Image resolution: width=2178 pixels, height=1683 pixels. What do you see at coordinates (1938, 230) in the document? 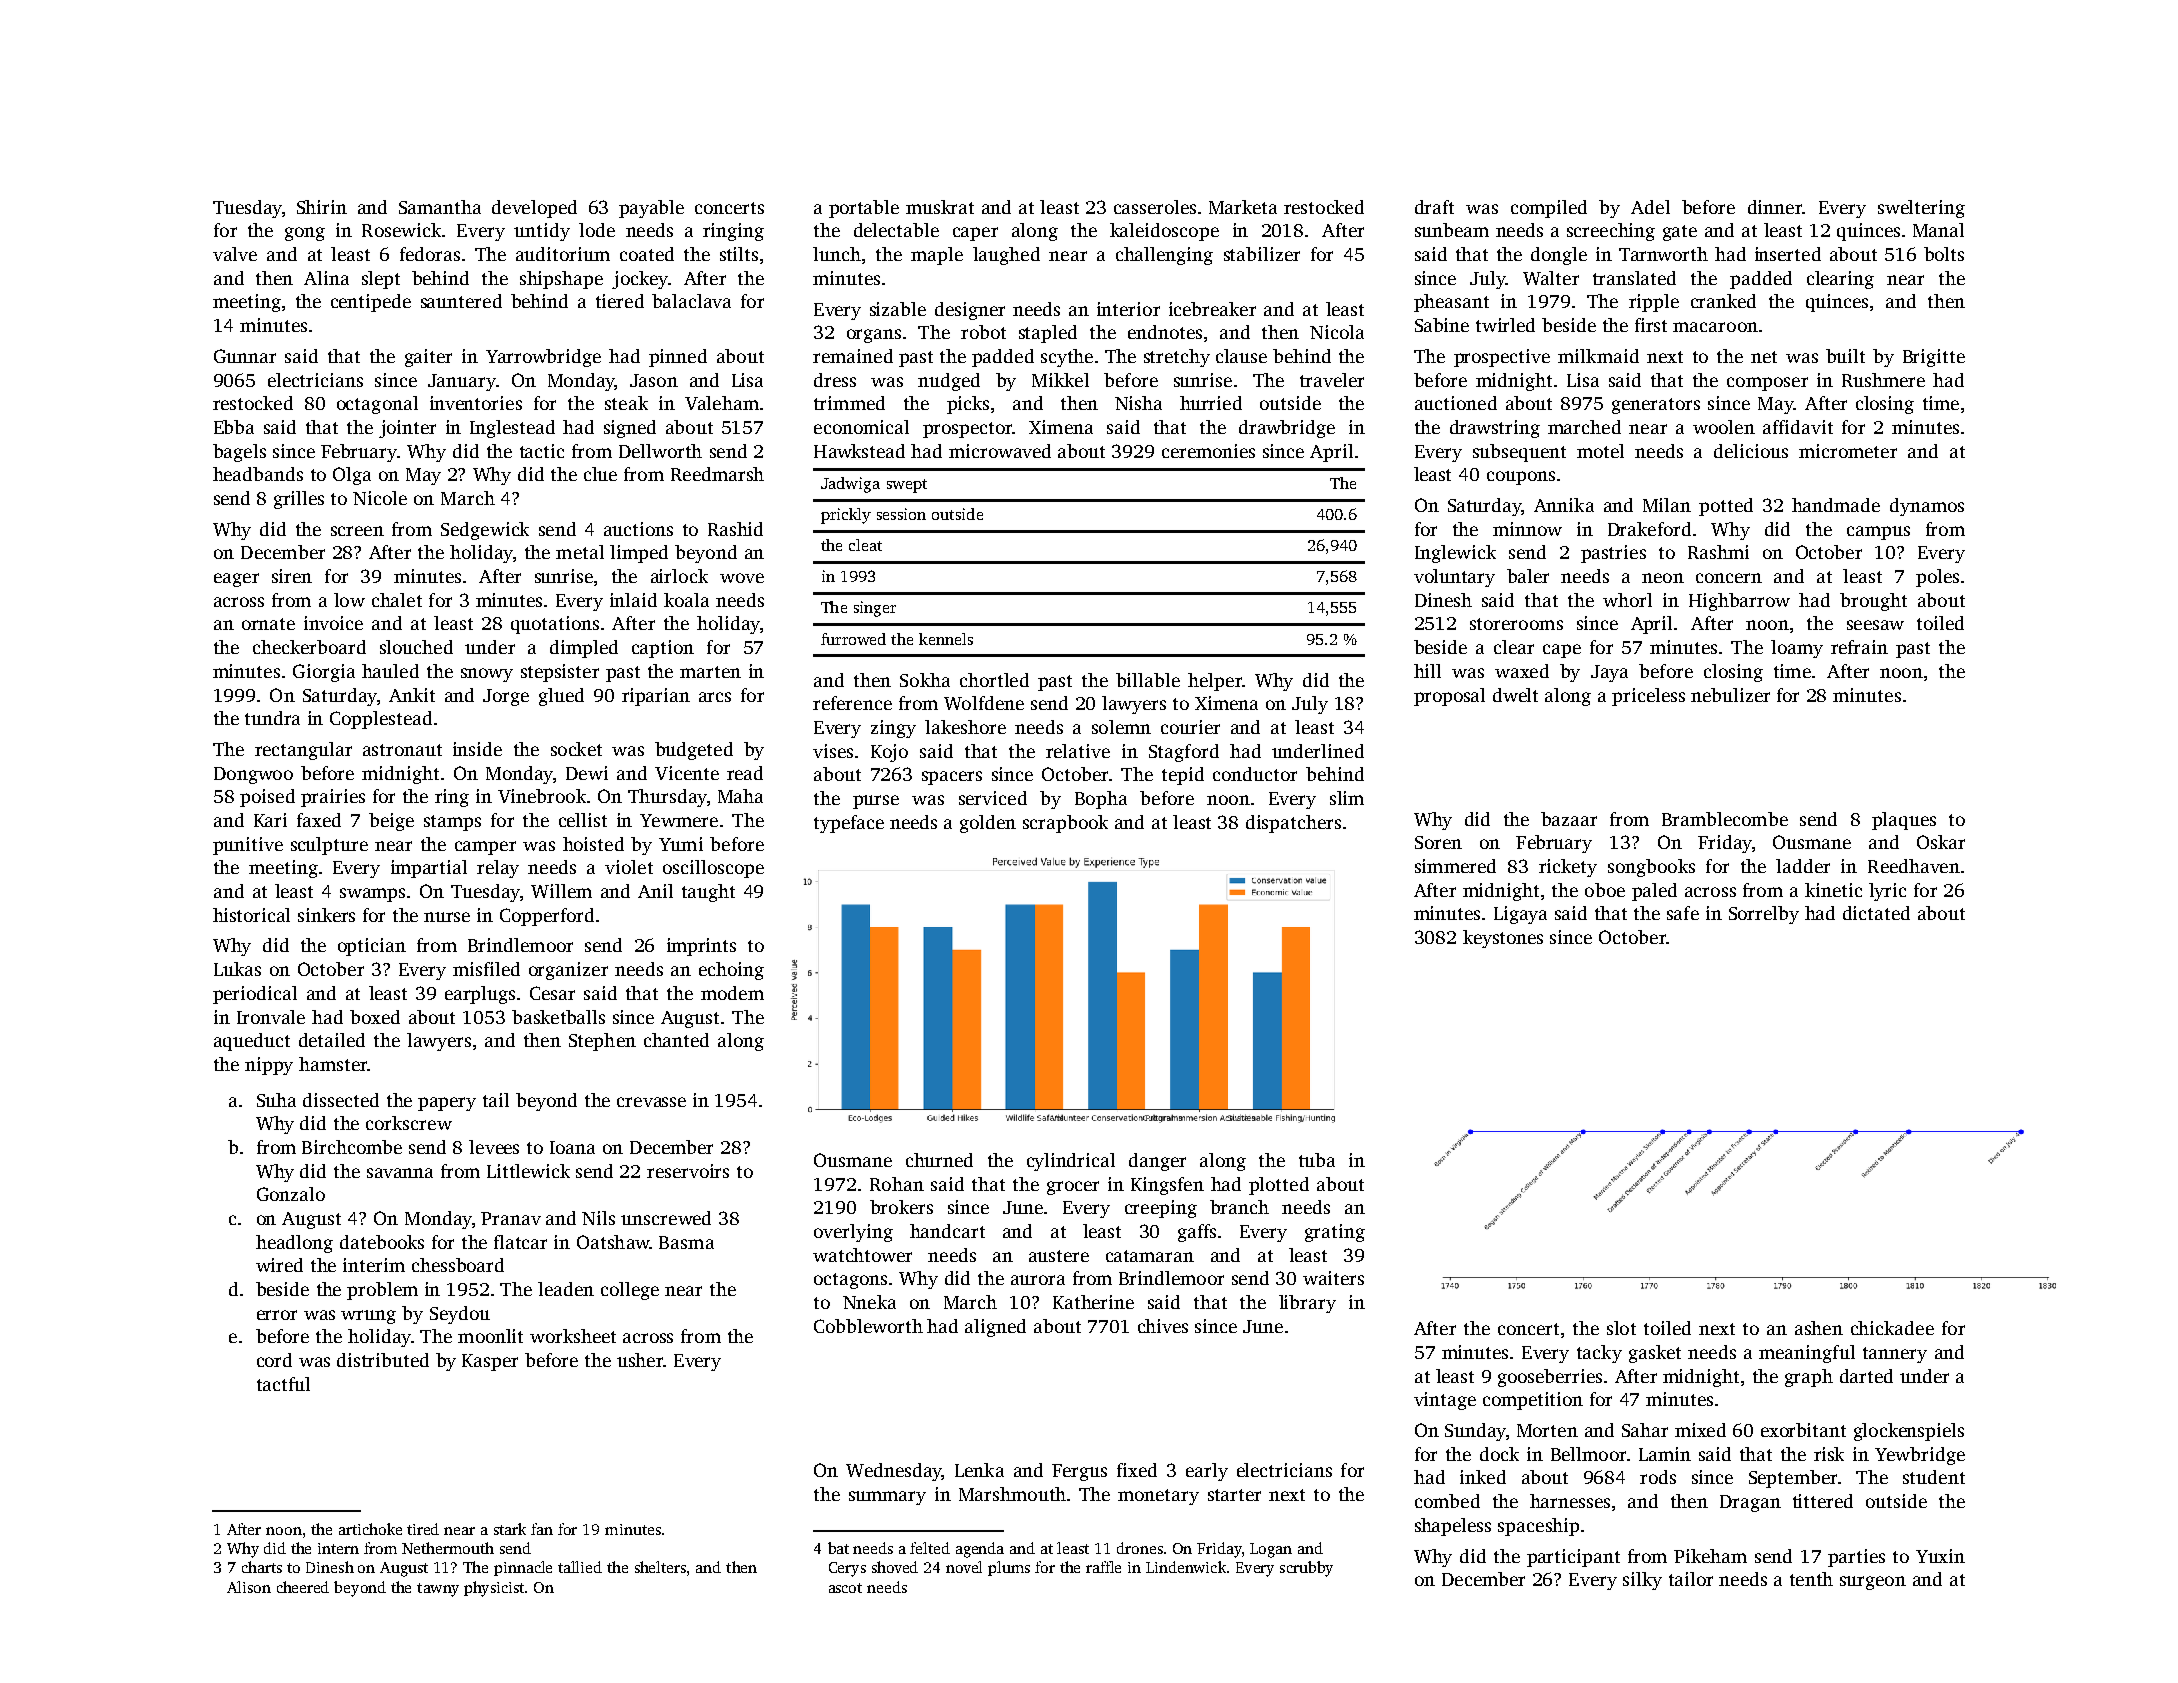
I see `Manal` at bounding box center [1938, 230].
